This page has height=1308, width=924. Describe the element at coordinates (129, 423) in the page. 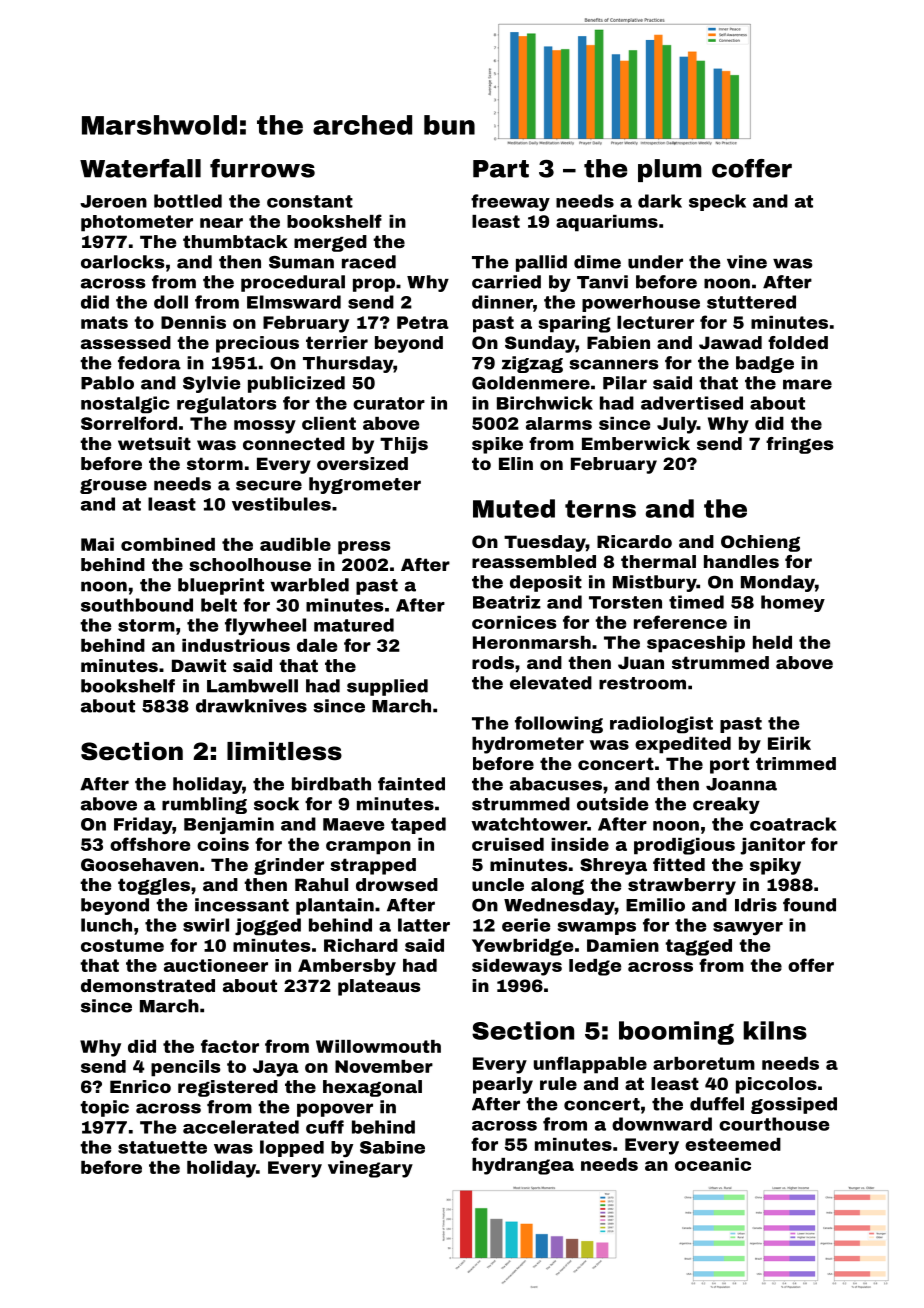

I see `Sorrelford` at that location.
